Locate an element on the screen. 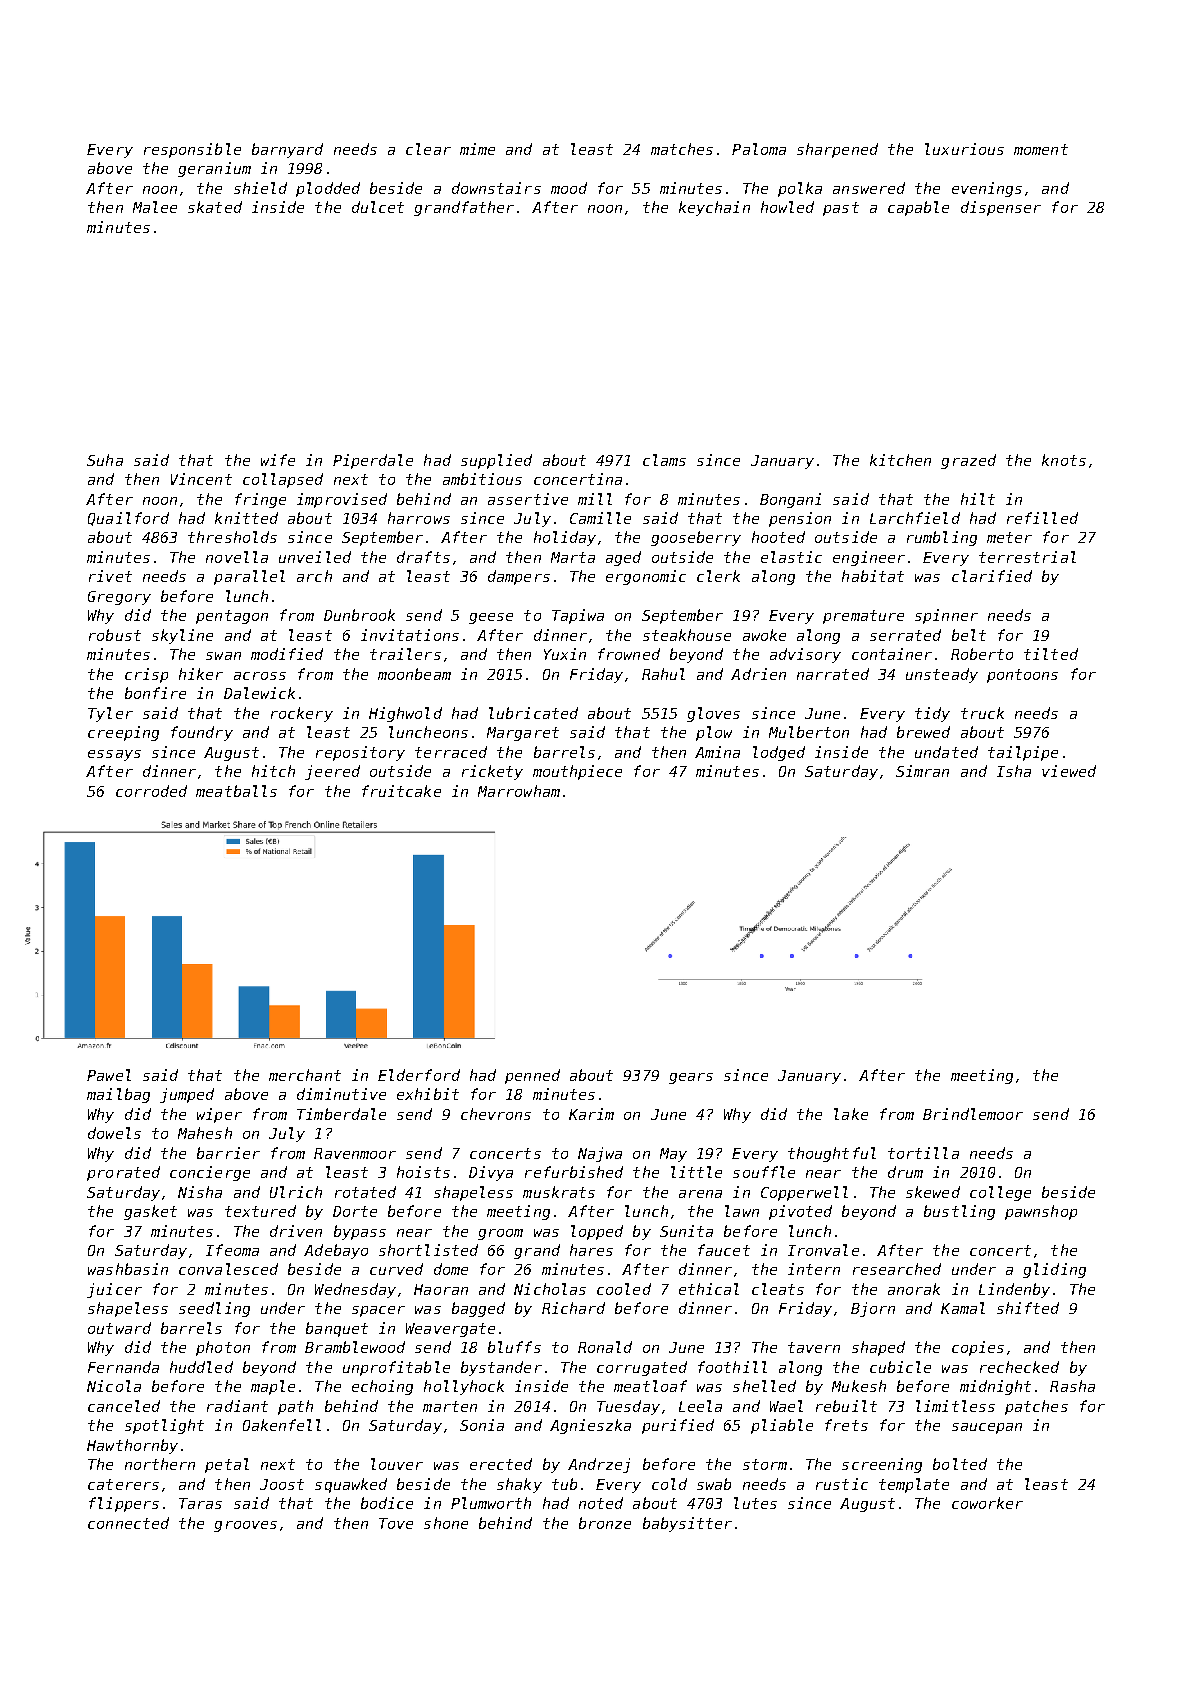  penned is located at coordinates (532, 1076).
